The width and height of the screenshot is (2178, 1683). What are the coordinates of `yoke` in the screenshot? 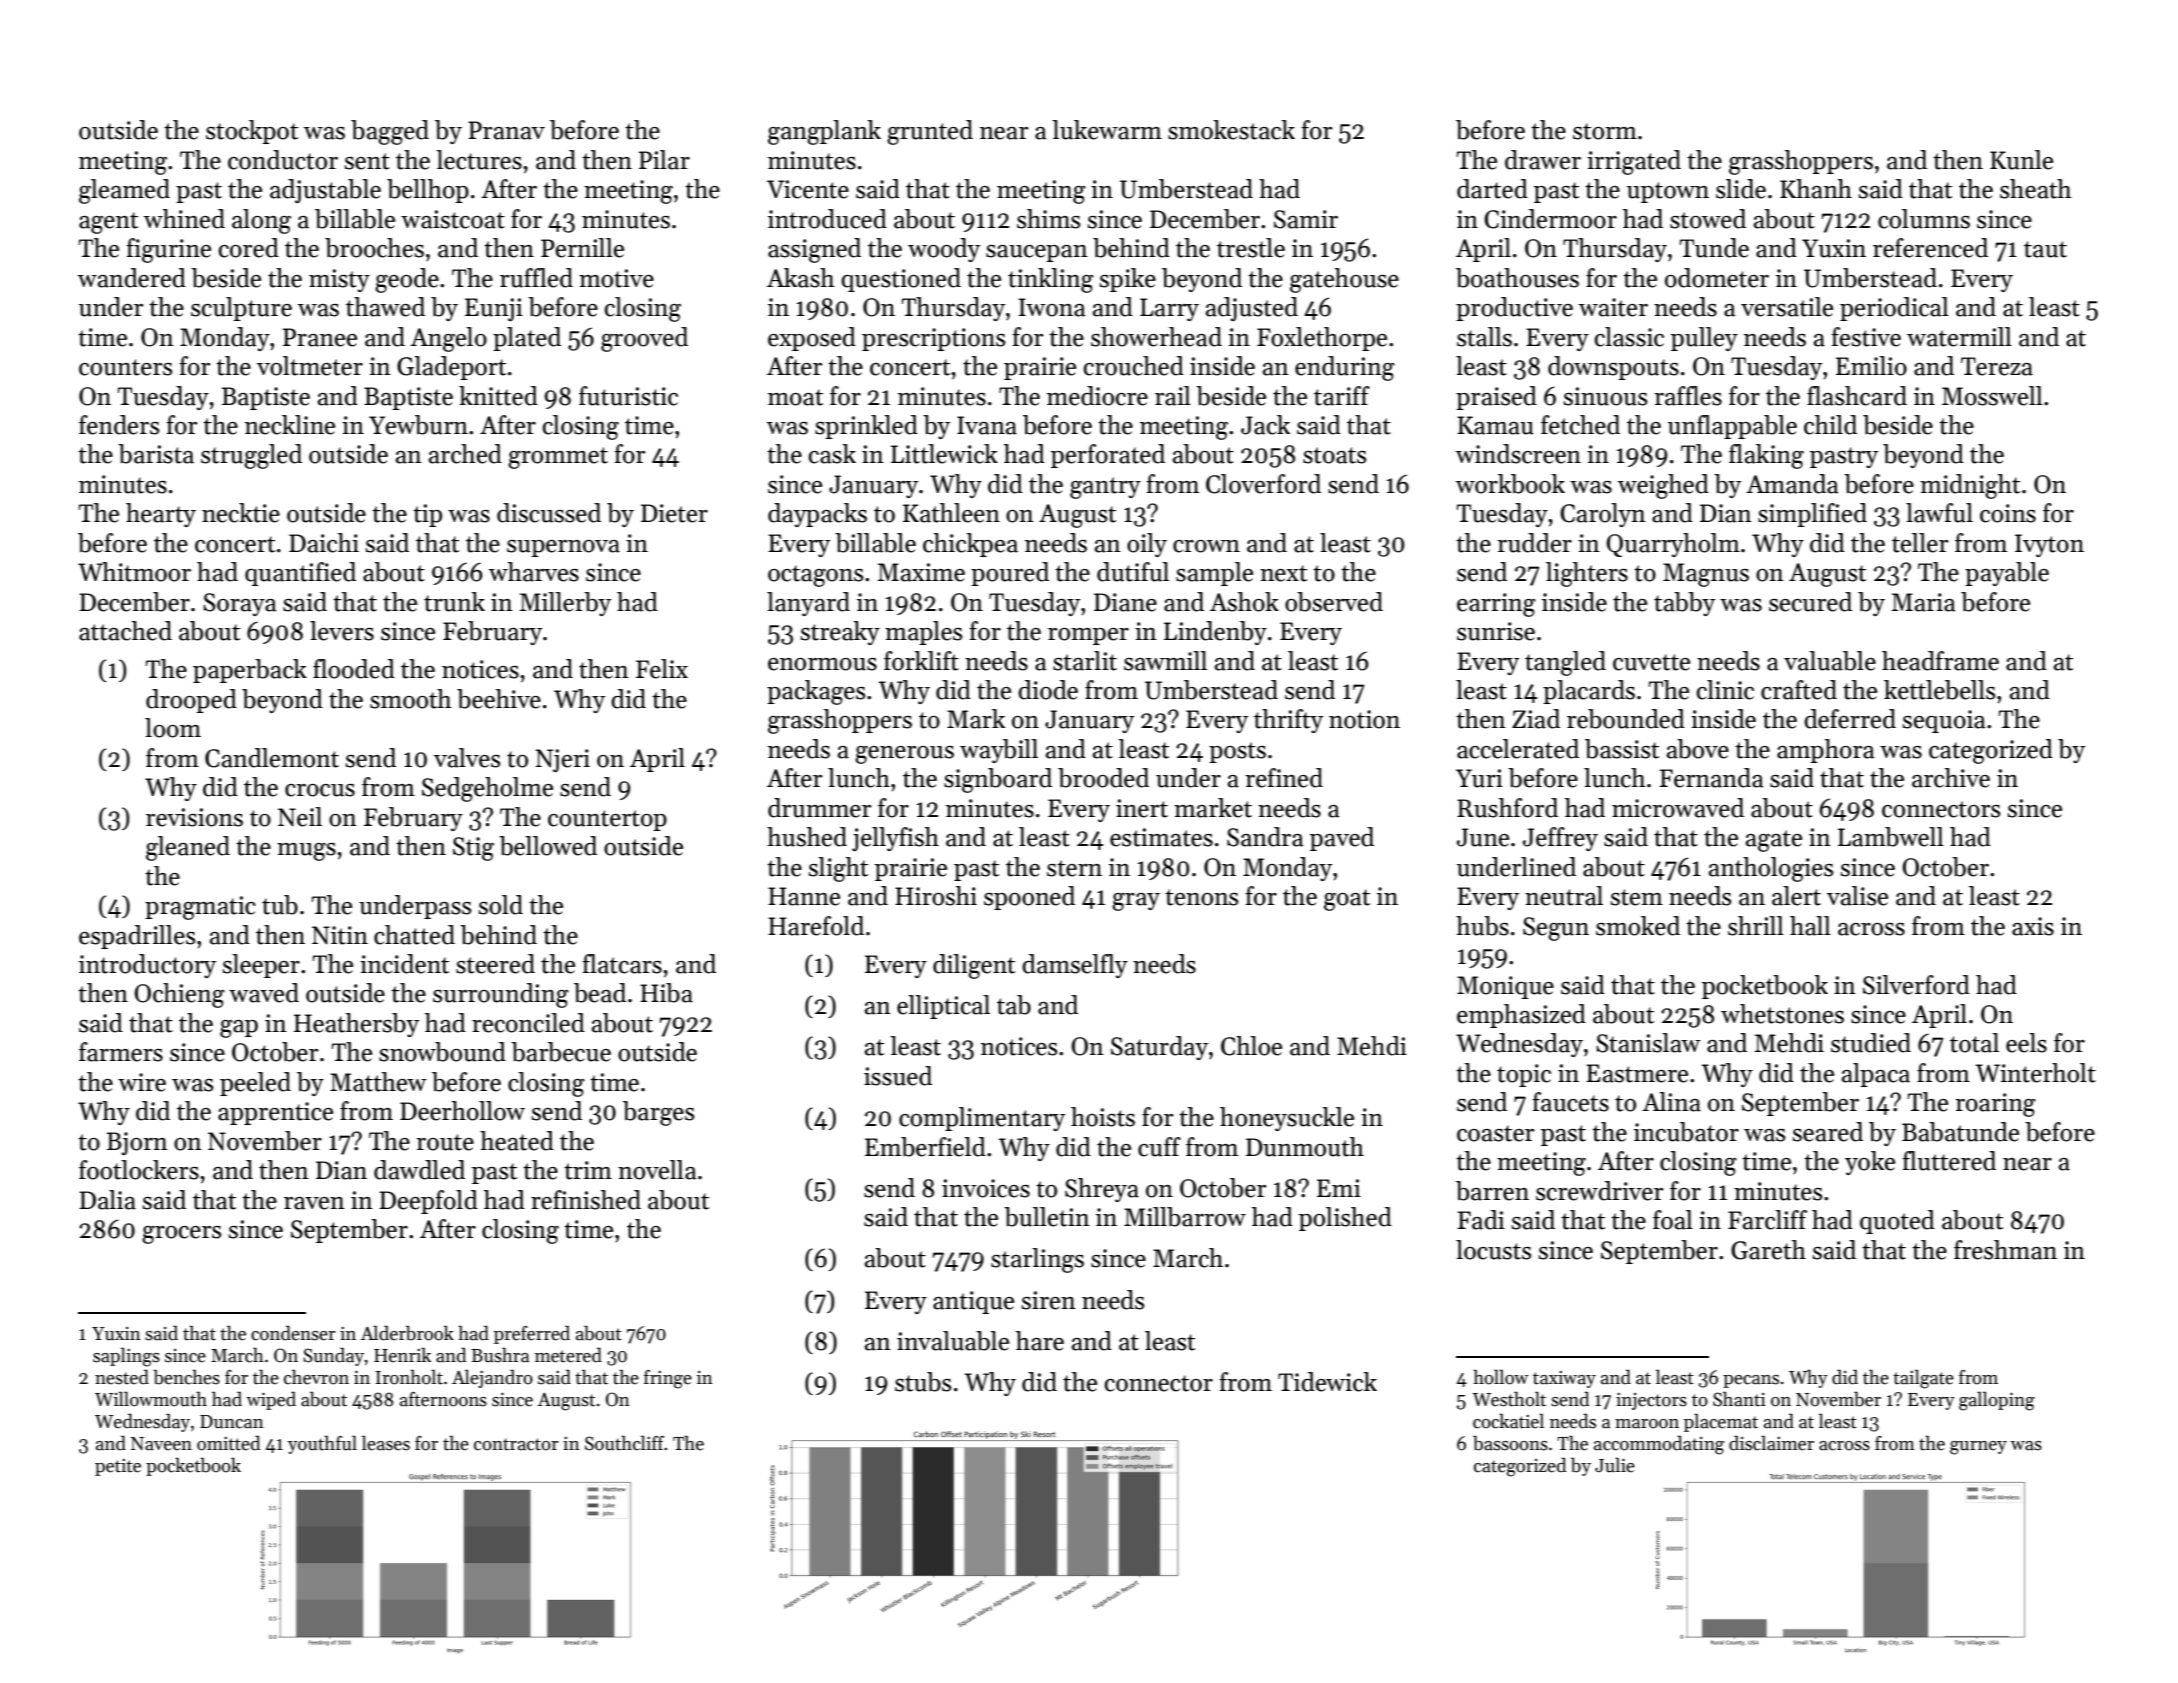 It's located at (1870, 1163).
